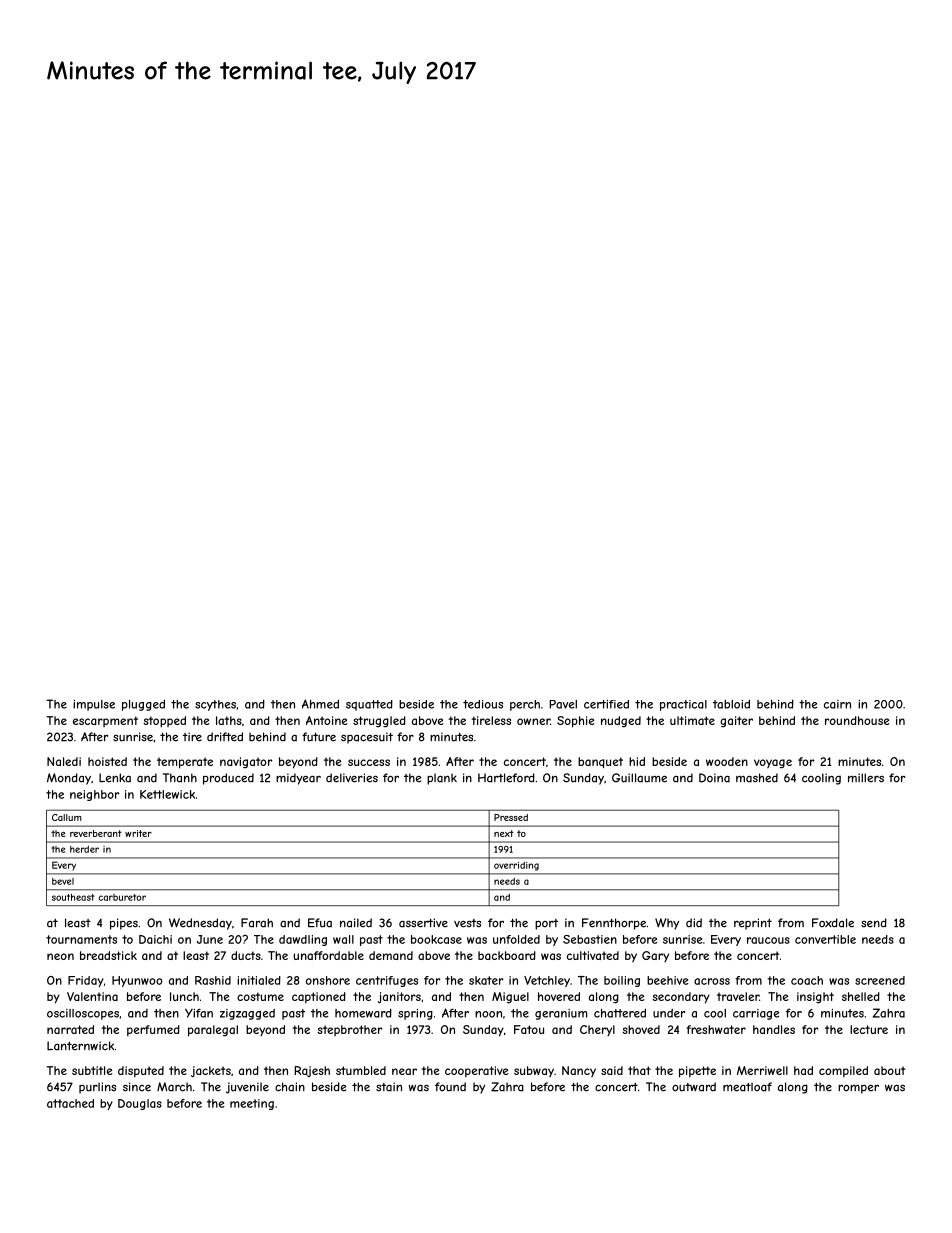 Image resolution: width=952 pixels, height=1233 pixels. I want to click on disputed, so click(141, 1071).
